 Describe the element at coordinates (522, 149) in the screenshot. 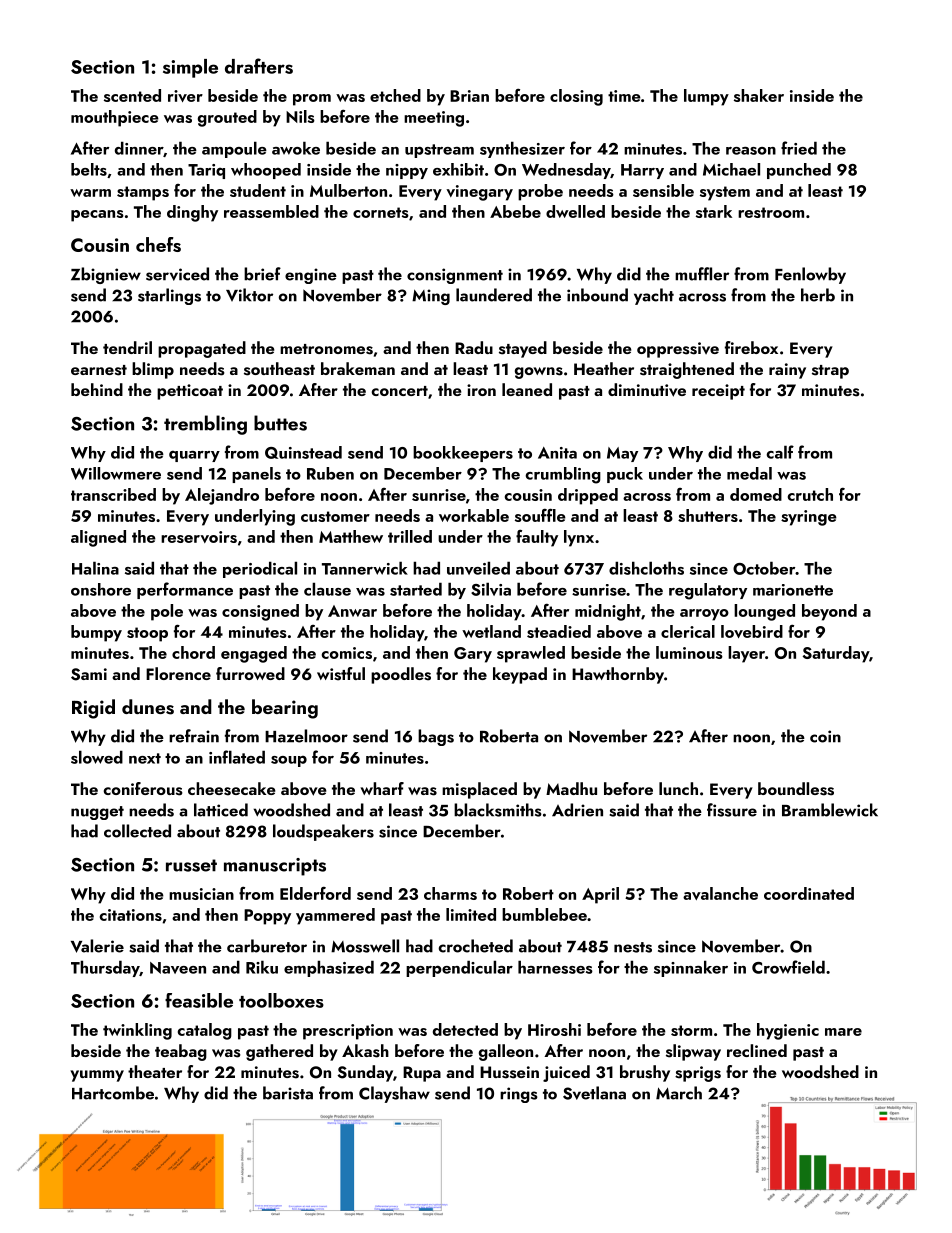

I see `synthesizer` at that location.
